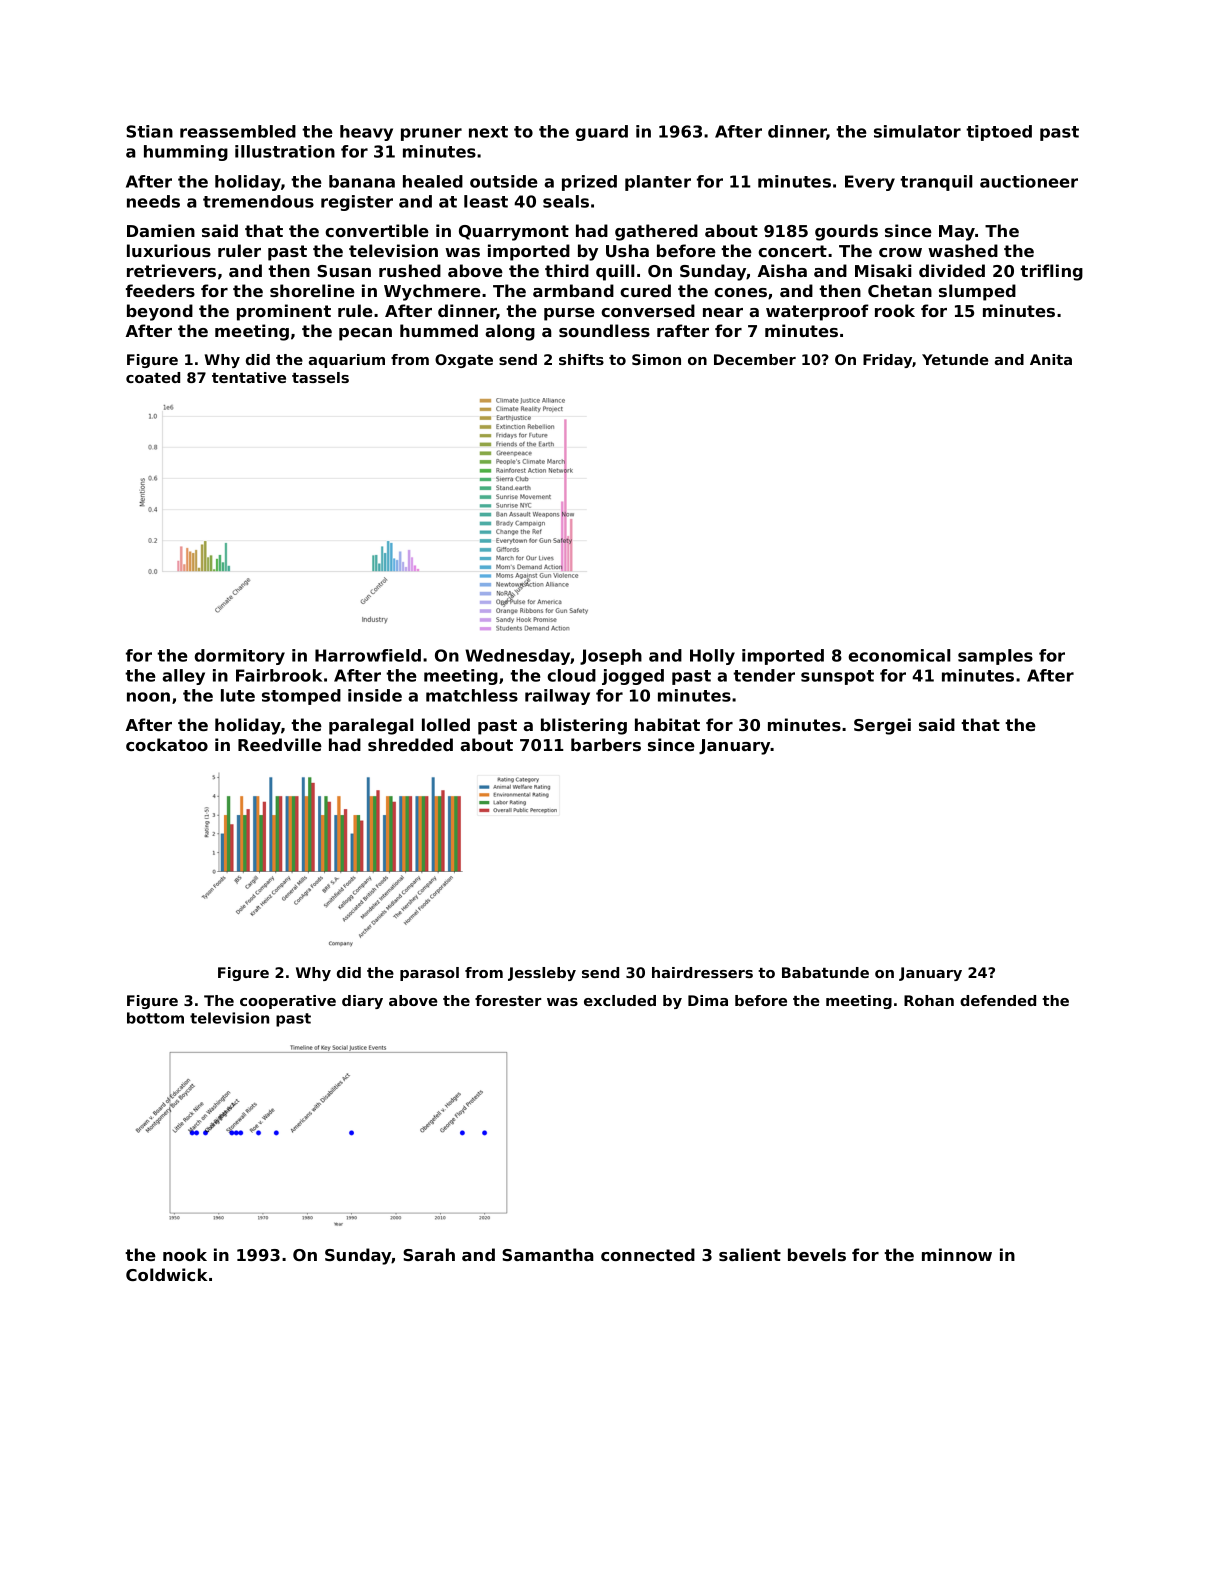 The width and height of the document is (1213, 1570). I want to click on barbers, so click(606, 744).
